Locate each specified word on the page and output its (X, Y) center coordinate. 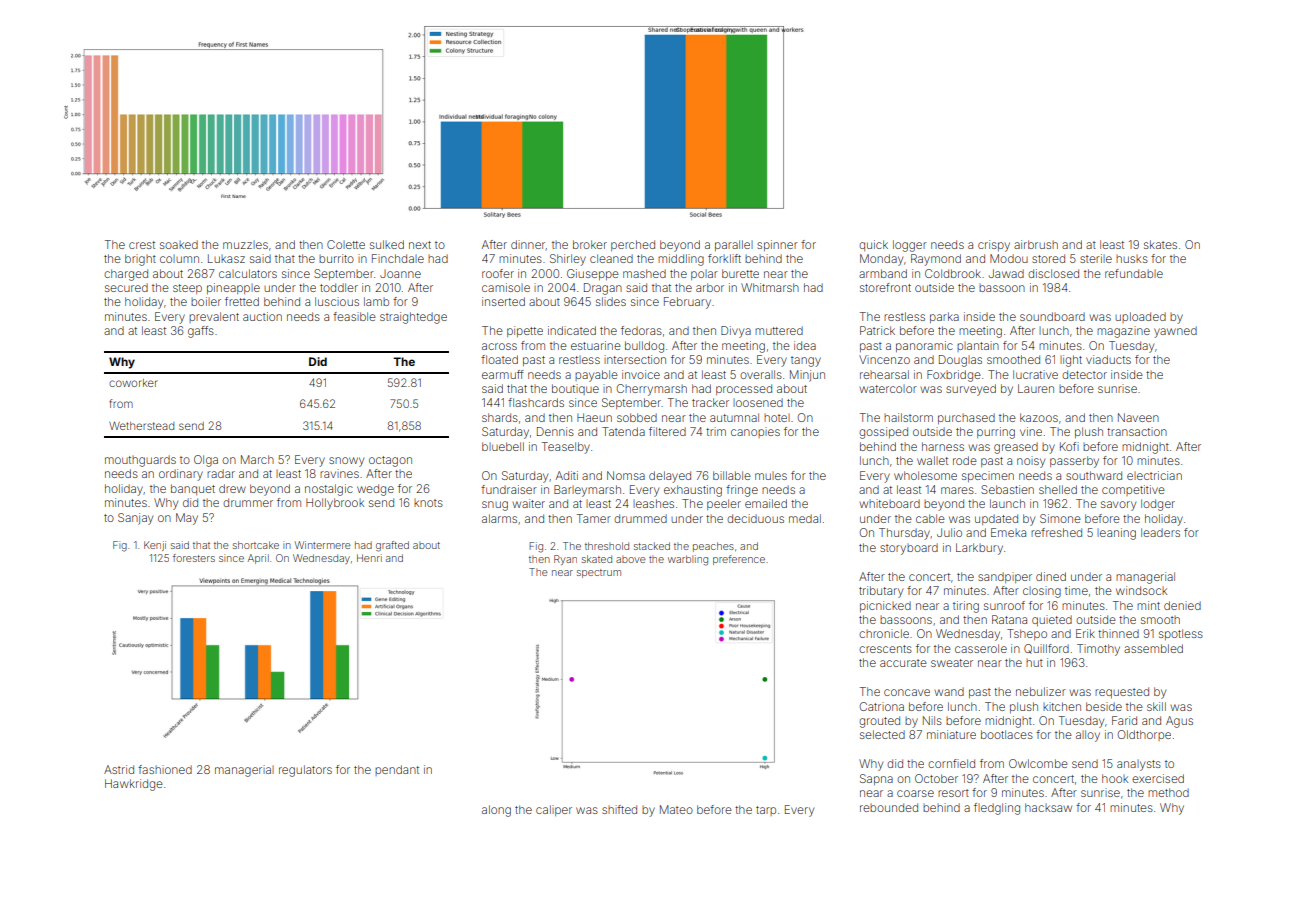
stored (1048, 258)
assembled (1153, 648)
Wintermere (323, 545)
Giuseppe (593, 274)
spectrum (599, 573)
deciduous (755, 518)
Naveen (1138, 417)
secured (126, 287)
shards (500, 417)
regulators (305, 771)
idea (805, 345)
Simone (1060, 518)
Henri (369, 558)
